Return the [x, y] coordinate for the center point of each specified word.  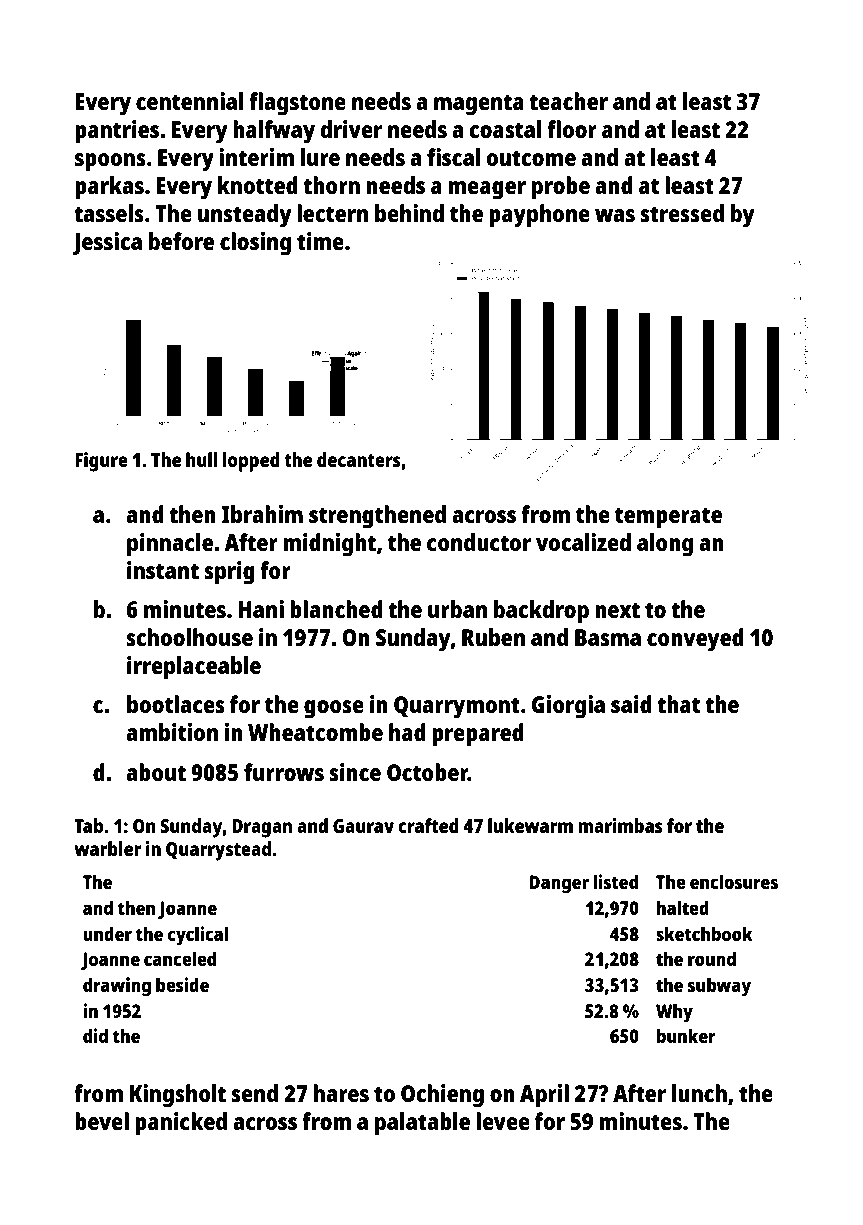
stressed [682, 213]
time [320, 241]
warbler [107, 848]
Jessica [107, 243]
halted [683, 907]
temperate [668, 518]
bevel [102, 1121]
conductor [479, 542]
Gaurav [363, 826]
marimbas [620, 825]
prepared [478, 735]
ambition [172, 732]
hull [201, 459]
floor [572, 129]
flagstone [297, 104]
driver [351, 129]
